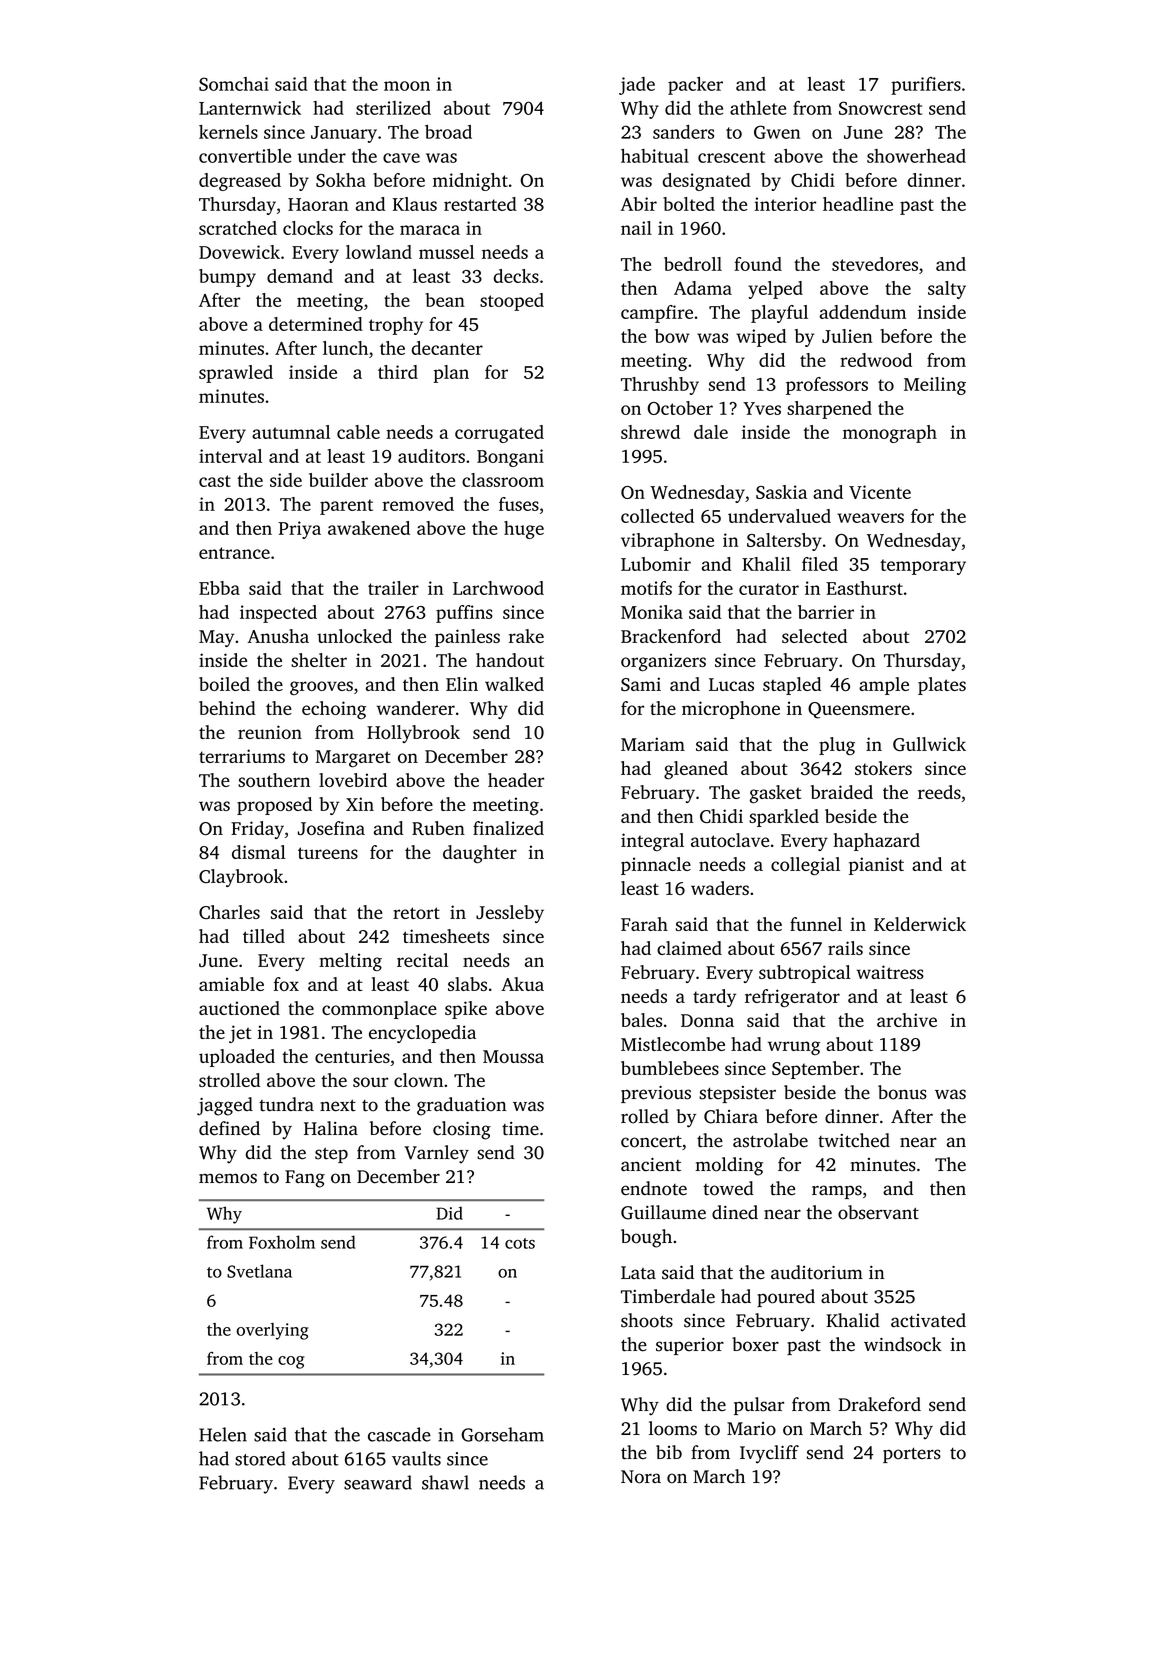  Describe the element at coordinates (644, 924) in the image. I see `Farah` at that location.
